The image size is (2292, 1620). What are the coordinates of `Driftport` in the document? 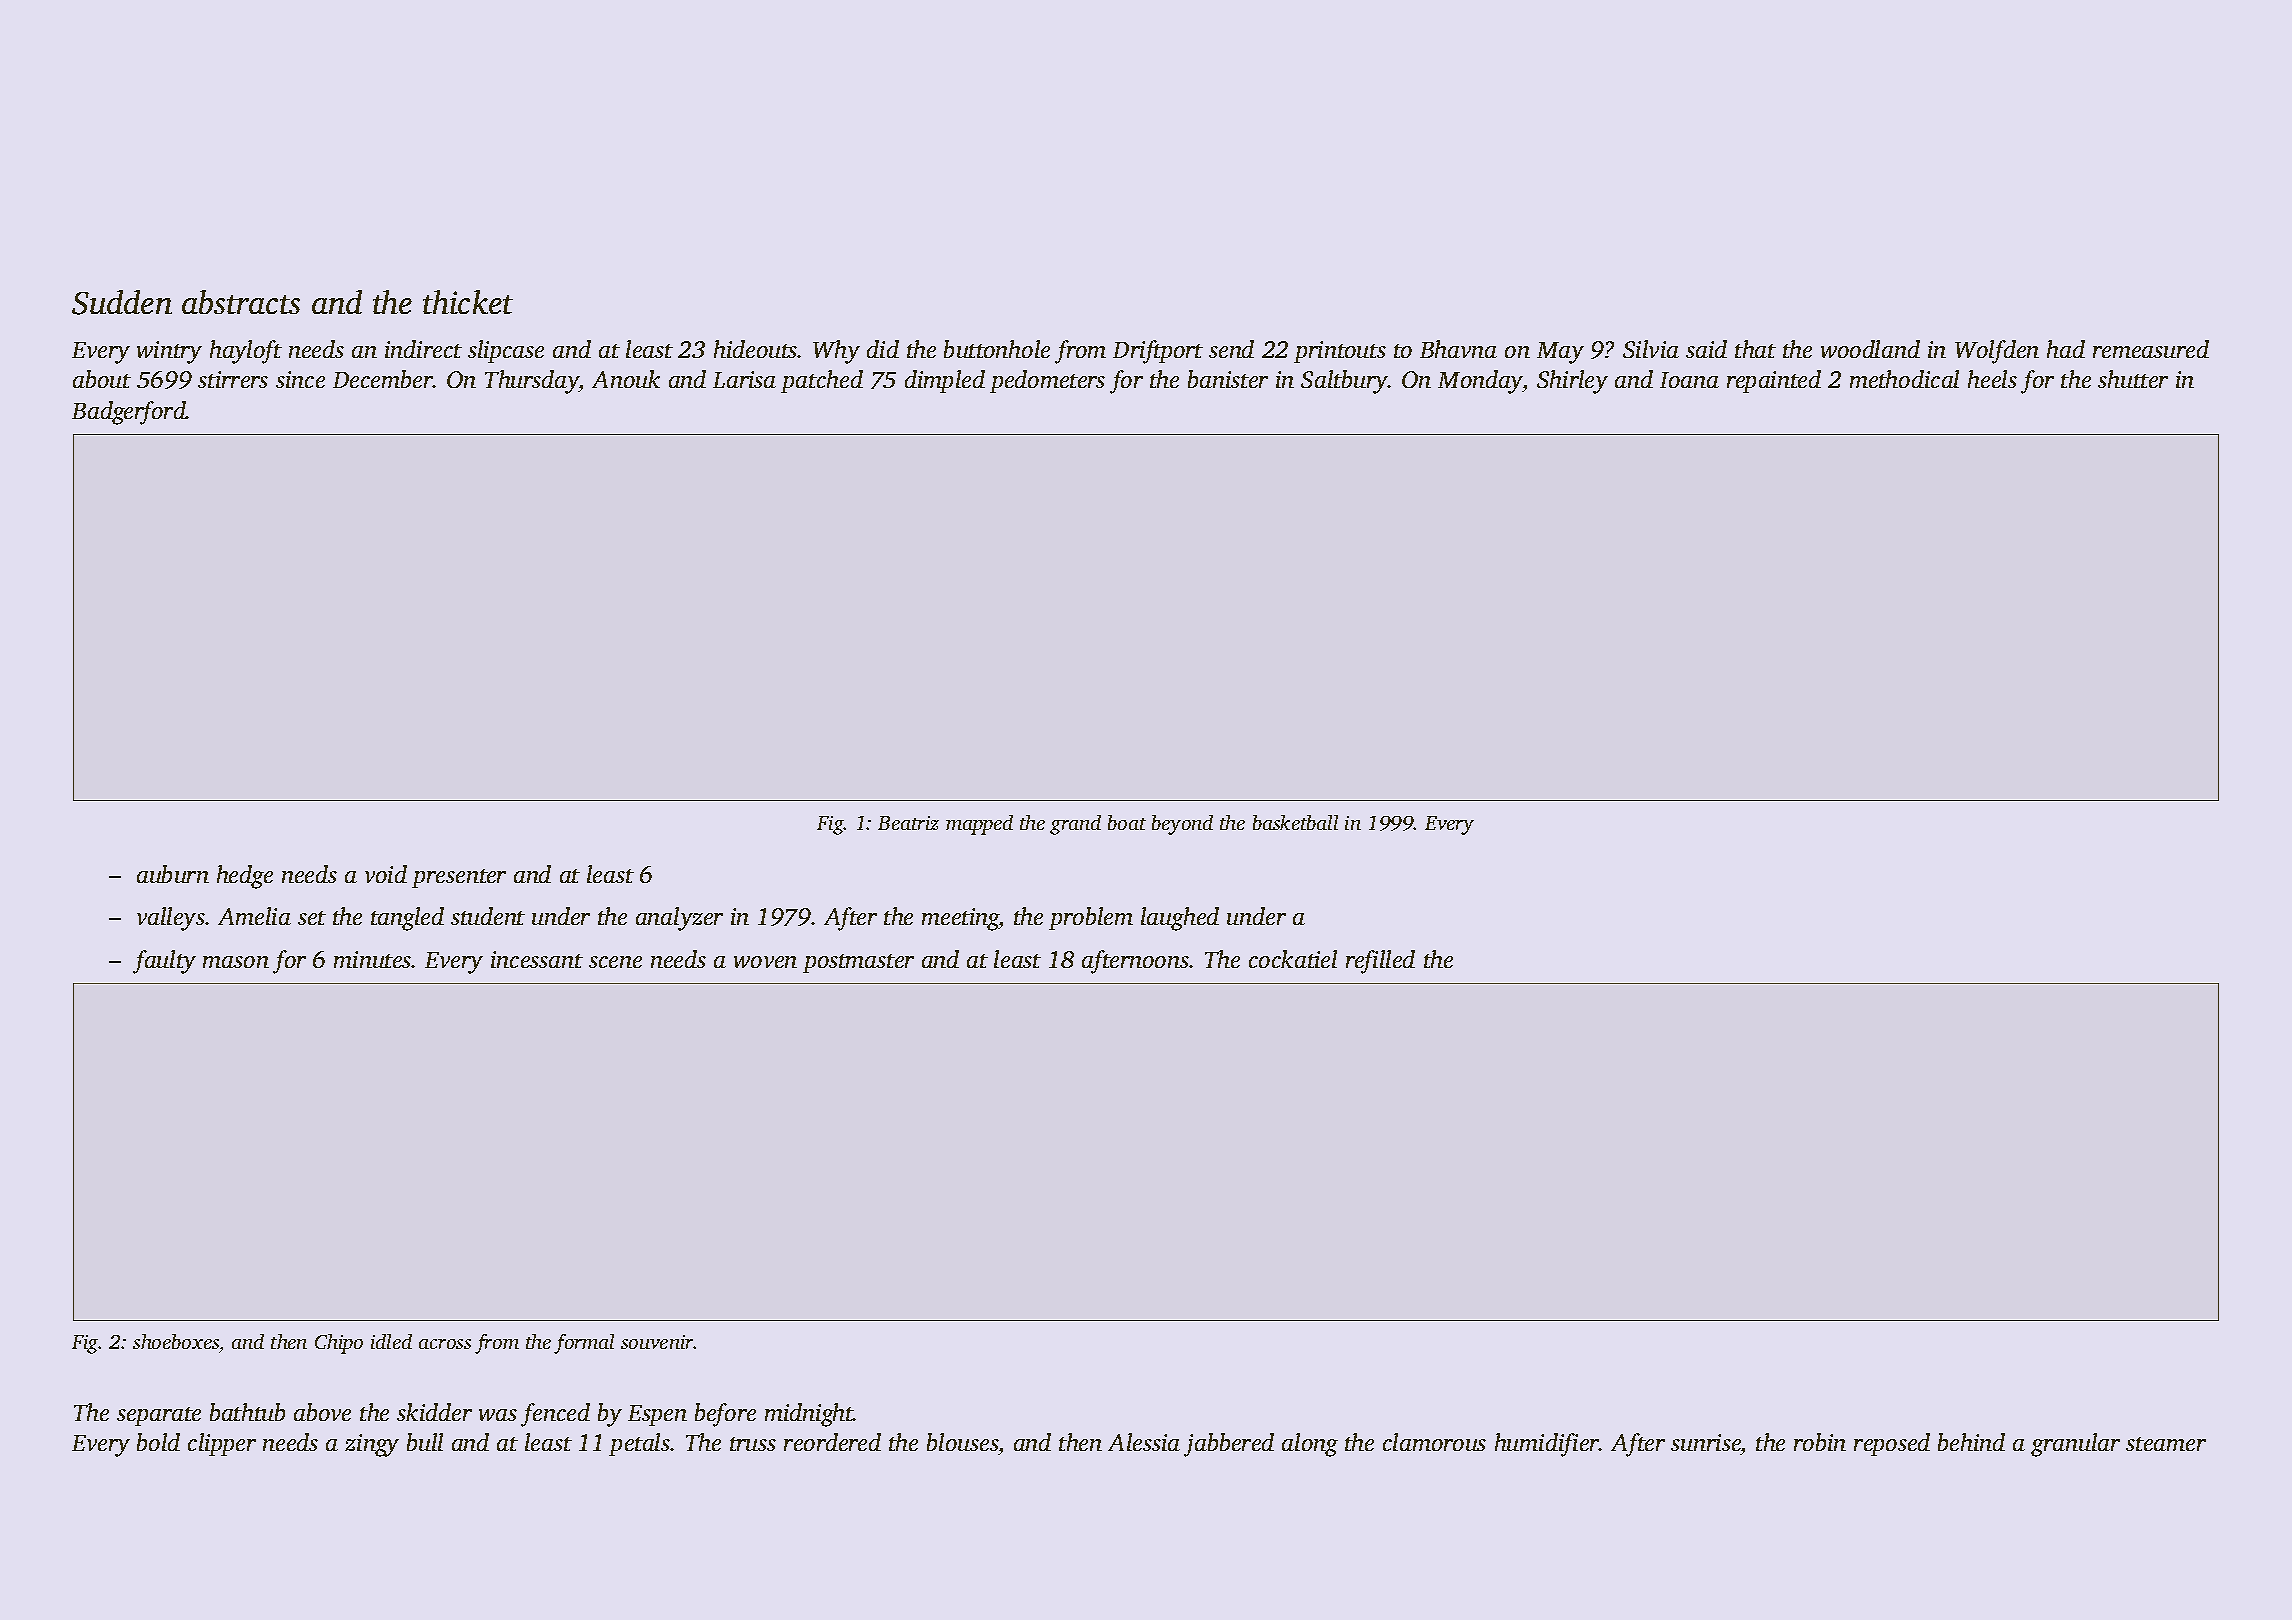 It's located at (1158, 352).
